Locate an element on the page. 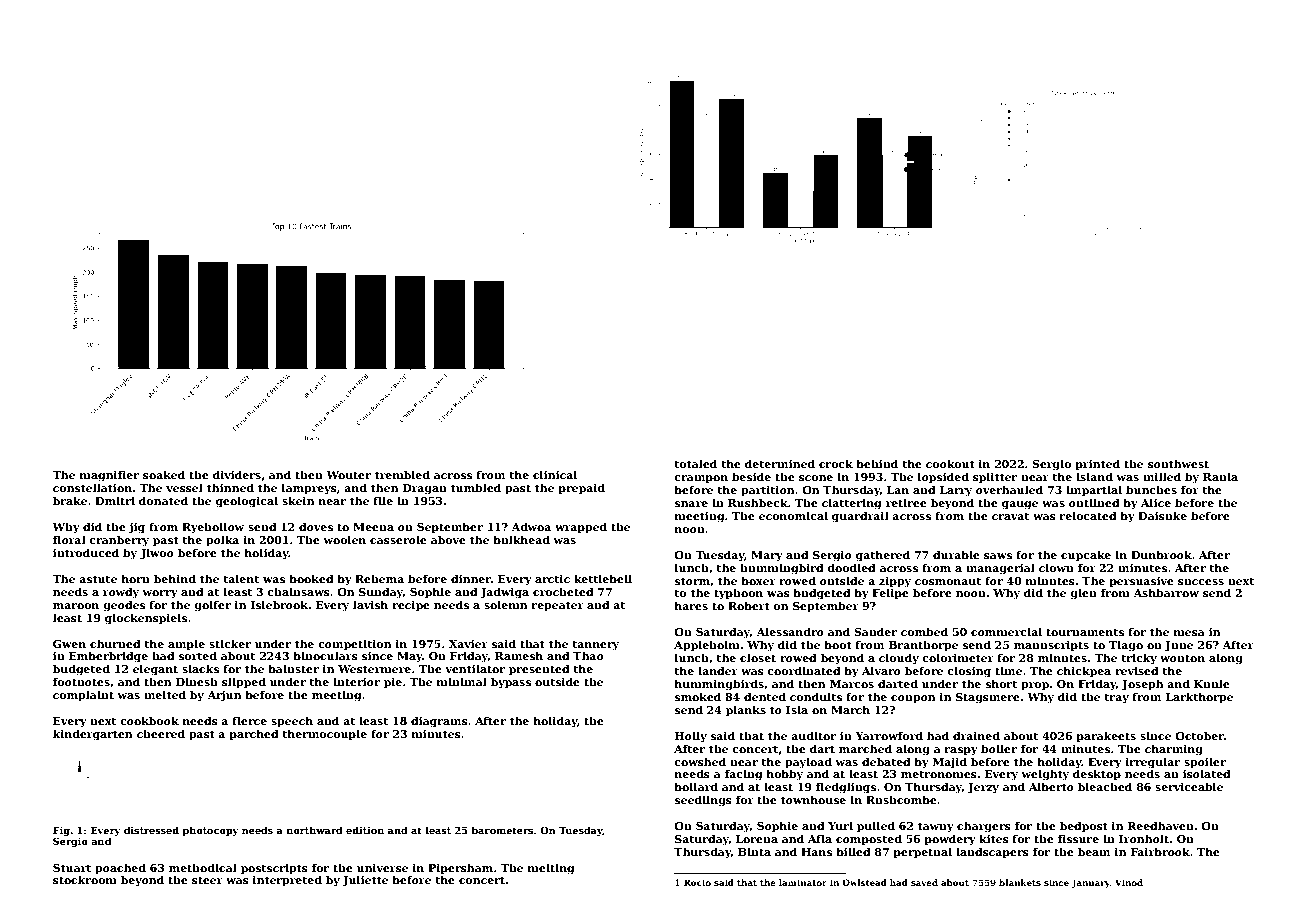 The width and height of the image is (1308, 924). blankets is located at coordinates (1020, 882).
